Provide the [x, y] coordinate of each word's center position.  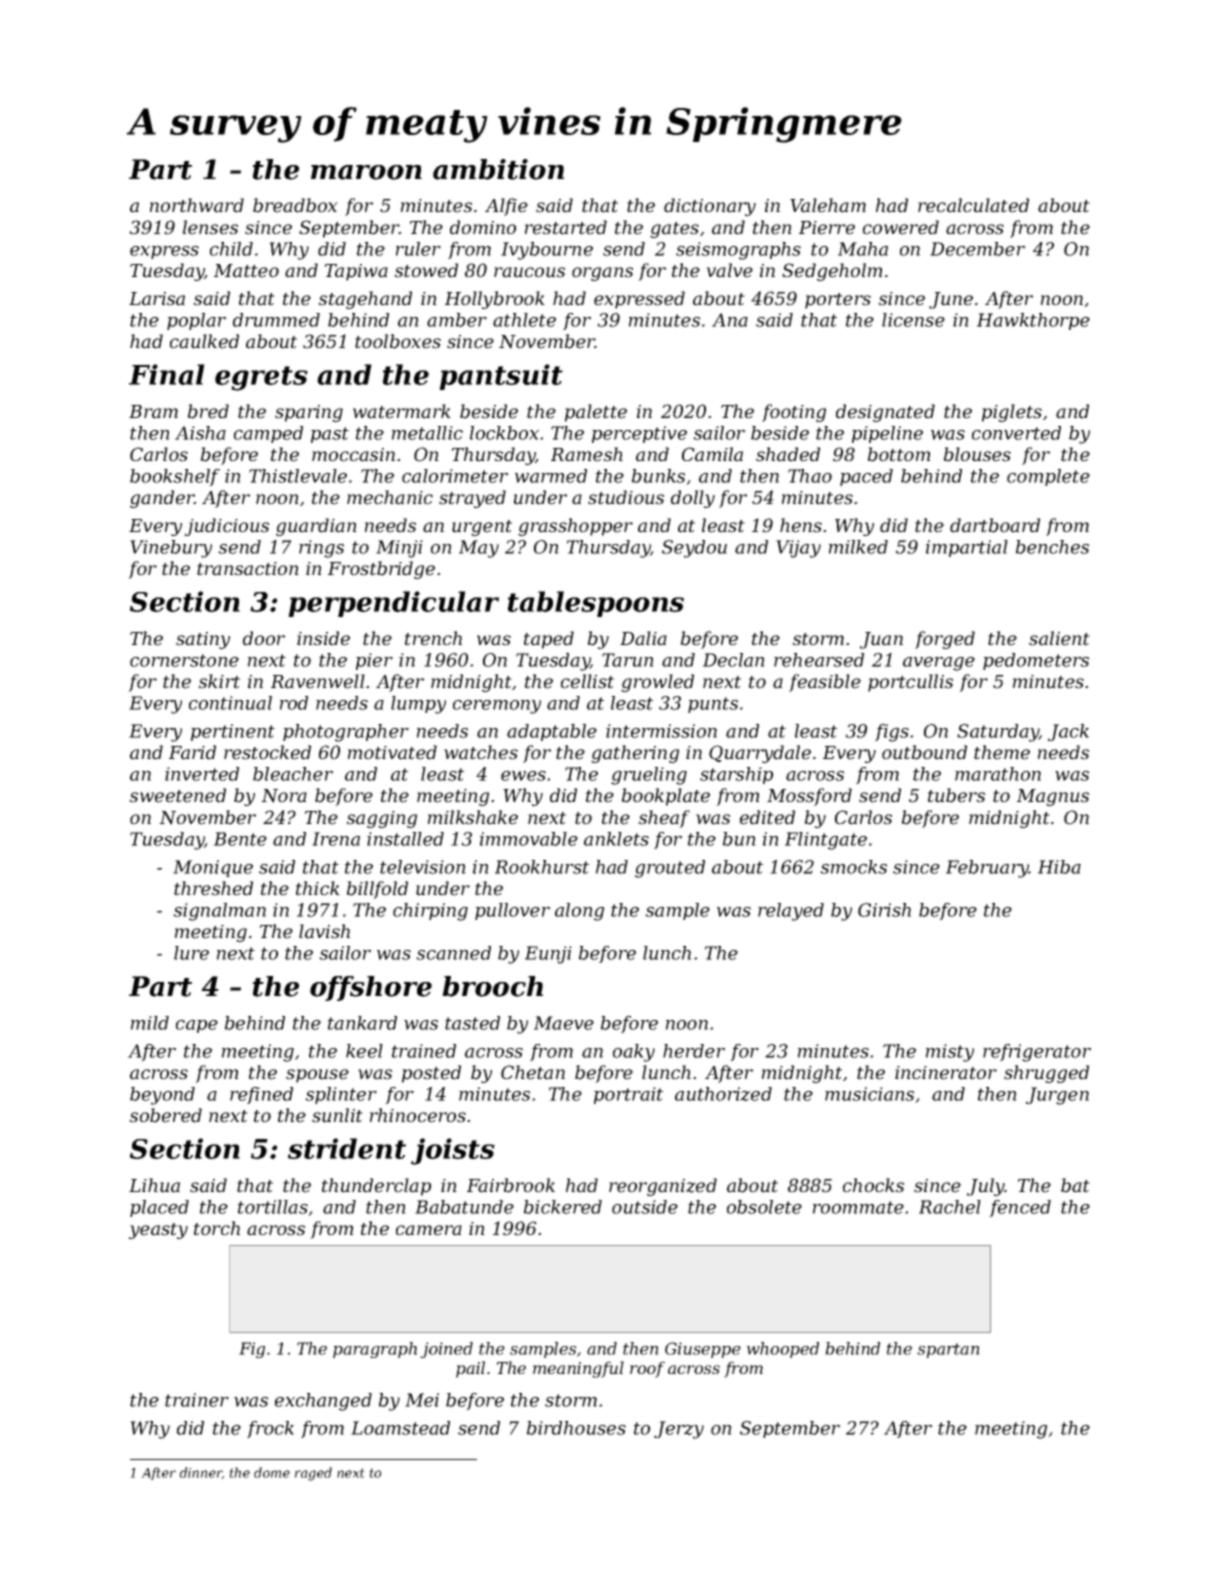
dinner [201, 1473]
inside [323, 638]
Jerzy [679, 1430]
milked [858, 547]
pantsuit [501, 377]
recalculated [973, 205]
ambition [498, 169]
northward [197, 205]
